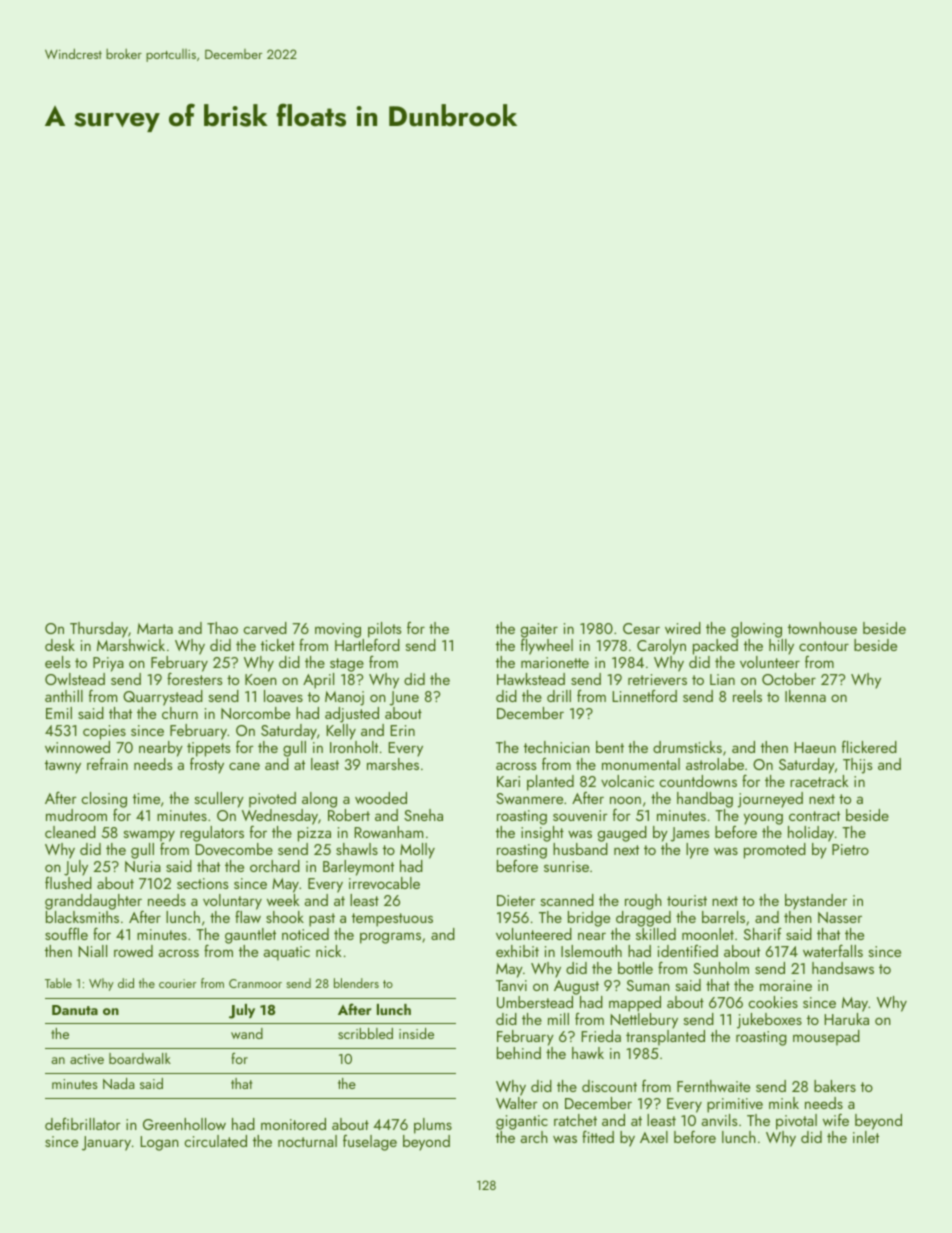 The image size is (952, 1233). Describe the element at coordinates (384, 883) in the screenshot. I see `irrevocable` at that location.
